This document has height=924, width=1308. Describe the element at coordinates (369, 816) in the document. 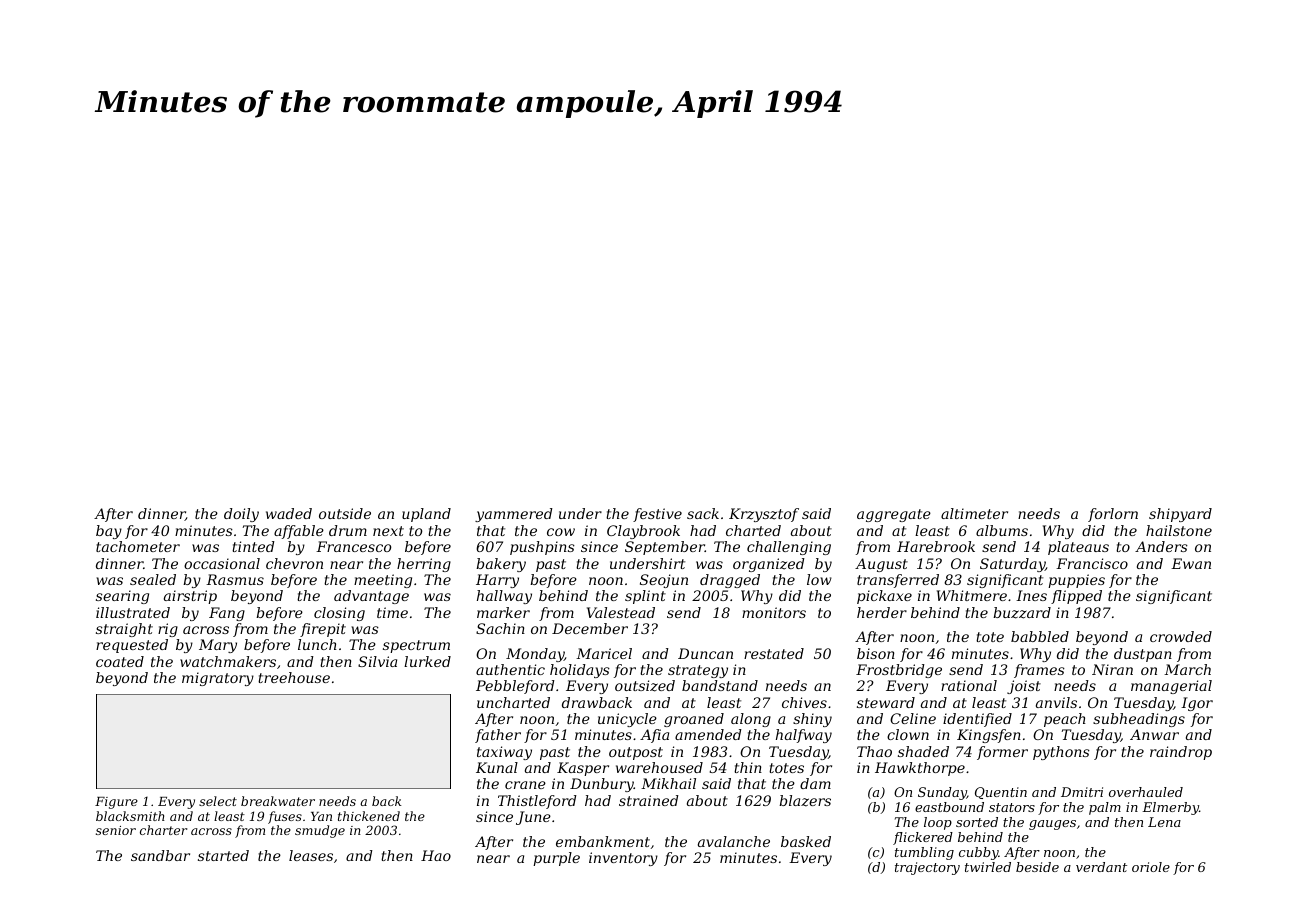

I see `thickened` at that location.
